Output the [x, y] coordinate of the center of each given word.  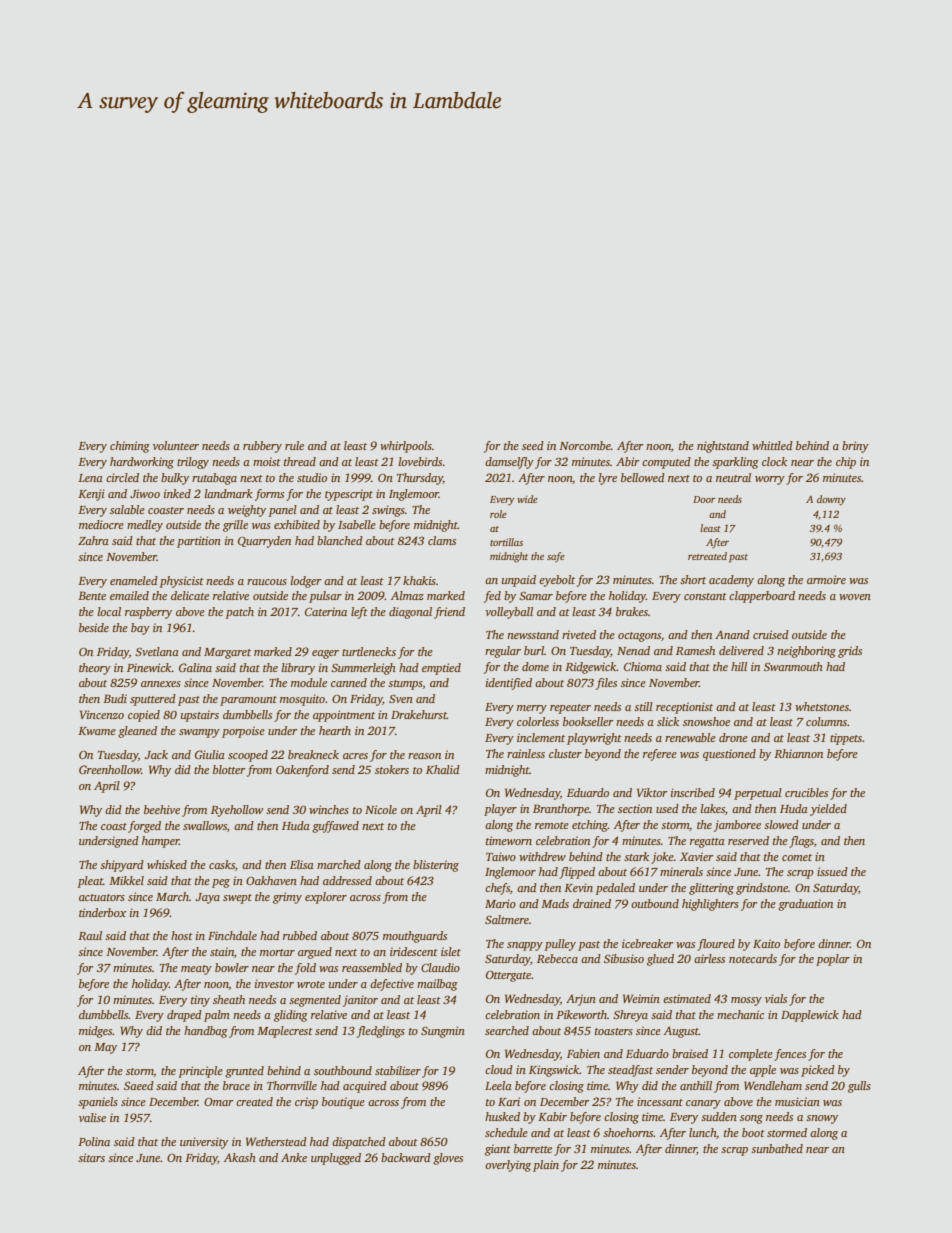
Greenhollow [110, 769]
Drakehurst [419, 714]
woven [855, 597]
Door [704, 499]
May [105, 1048]
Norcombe [585, 445]
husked [502, 1116]
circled [122, 477]
